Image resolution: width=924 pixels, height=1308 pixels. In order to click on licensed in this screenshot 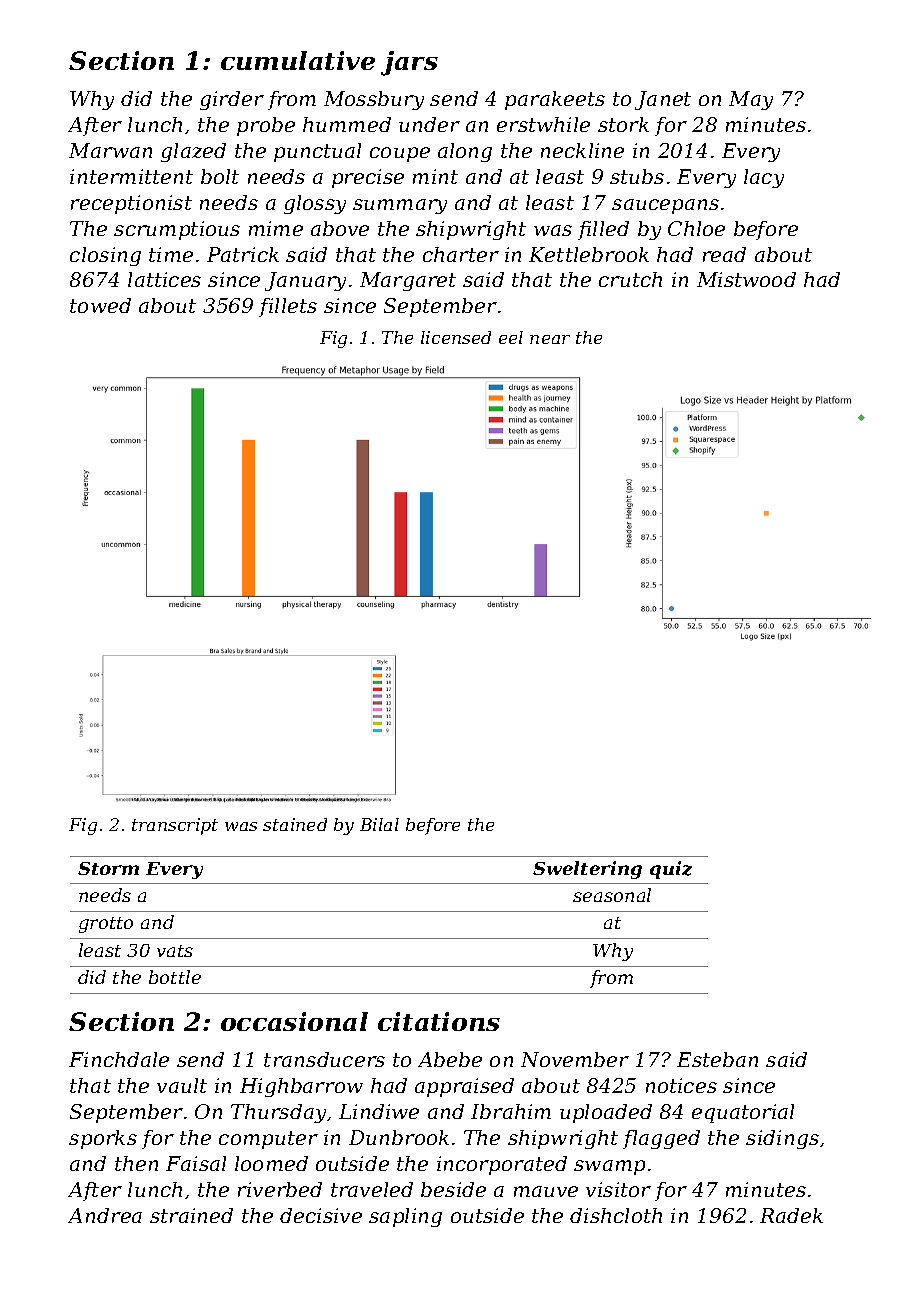, I will do `click(456, 337)`.
